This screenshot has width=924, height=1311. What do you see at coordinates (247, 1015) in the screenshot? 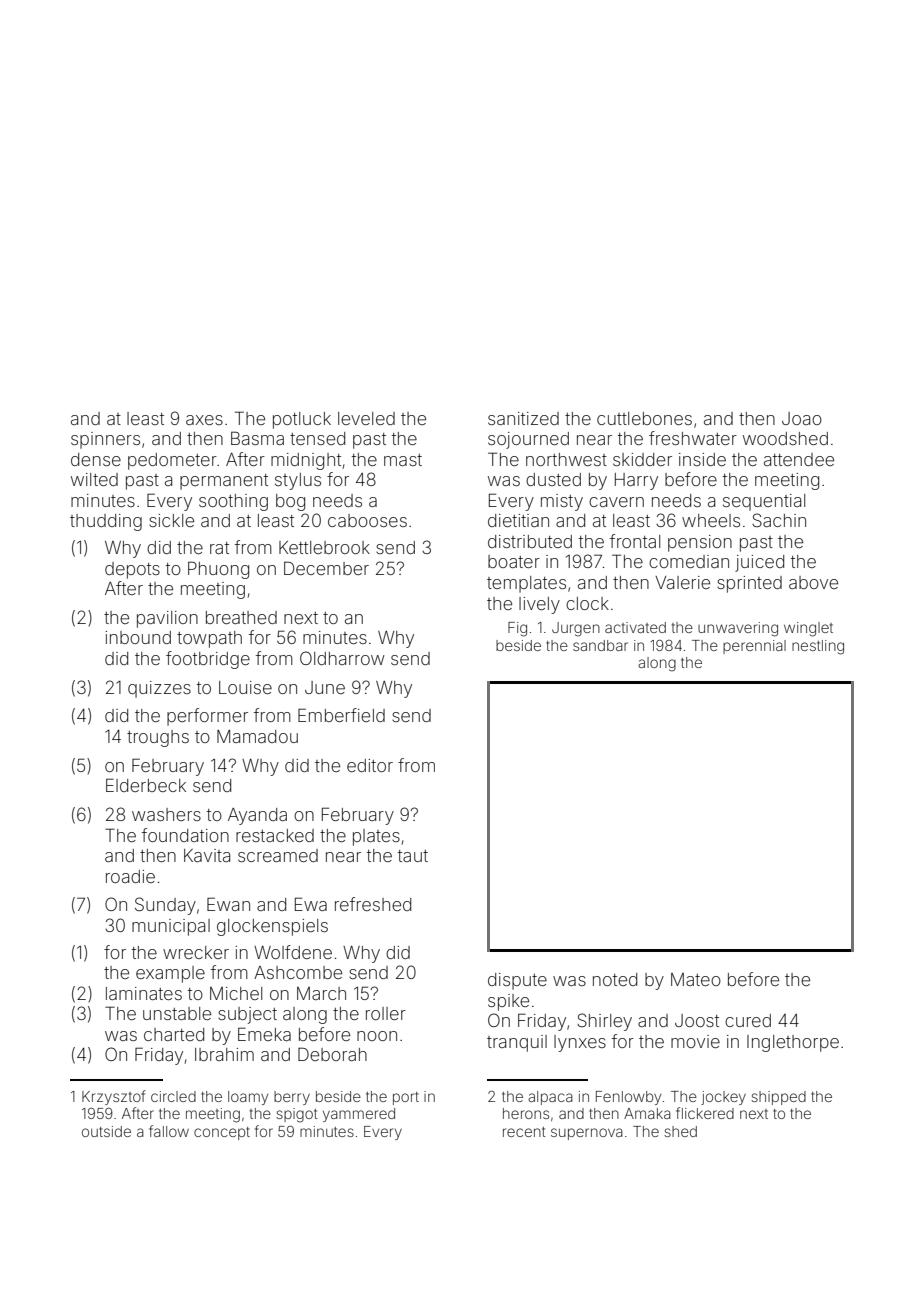
I see `subject` at bounding box center [247, 1015].
